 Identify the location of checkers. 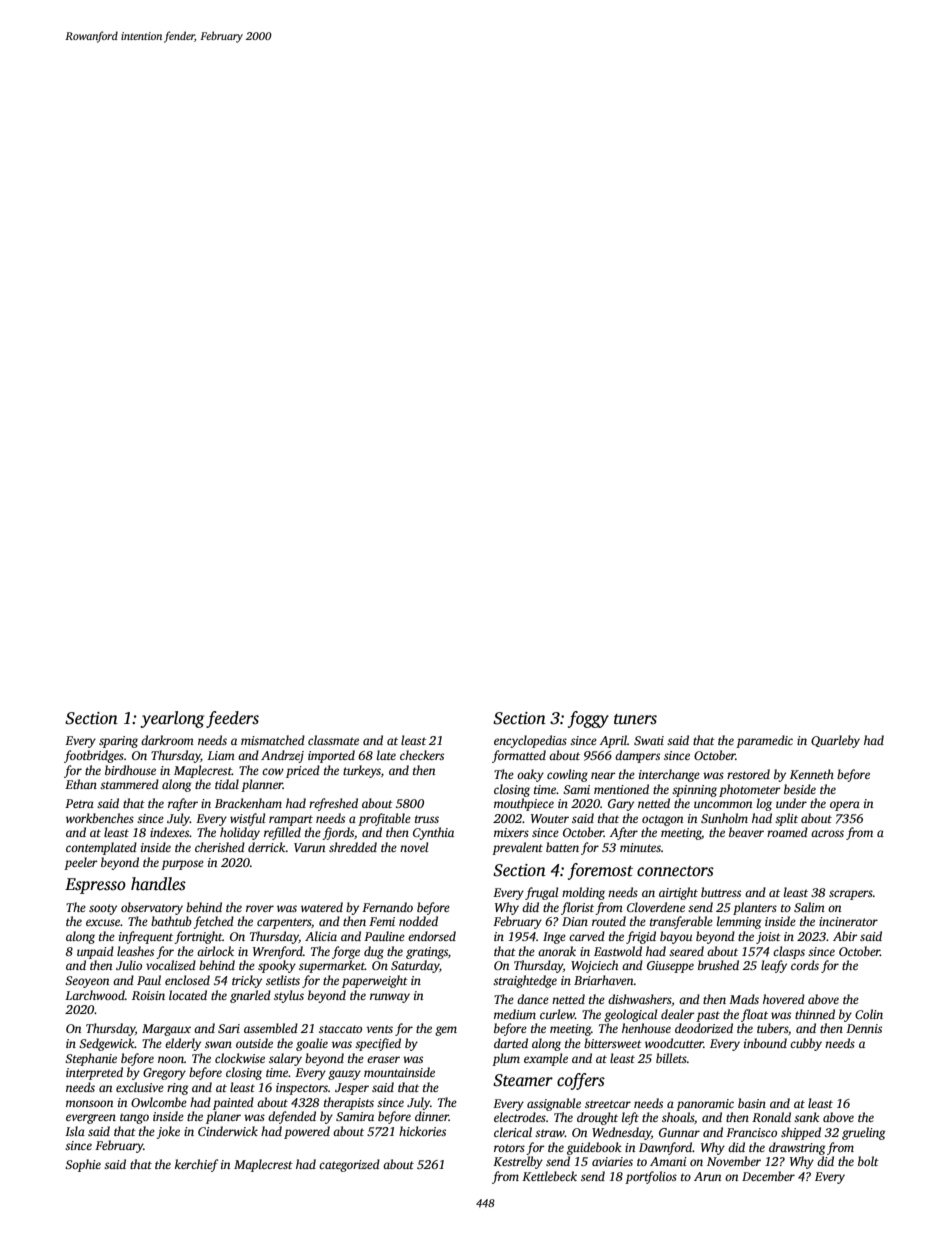
(422, 755).
